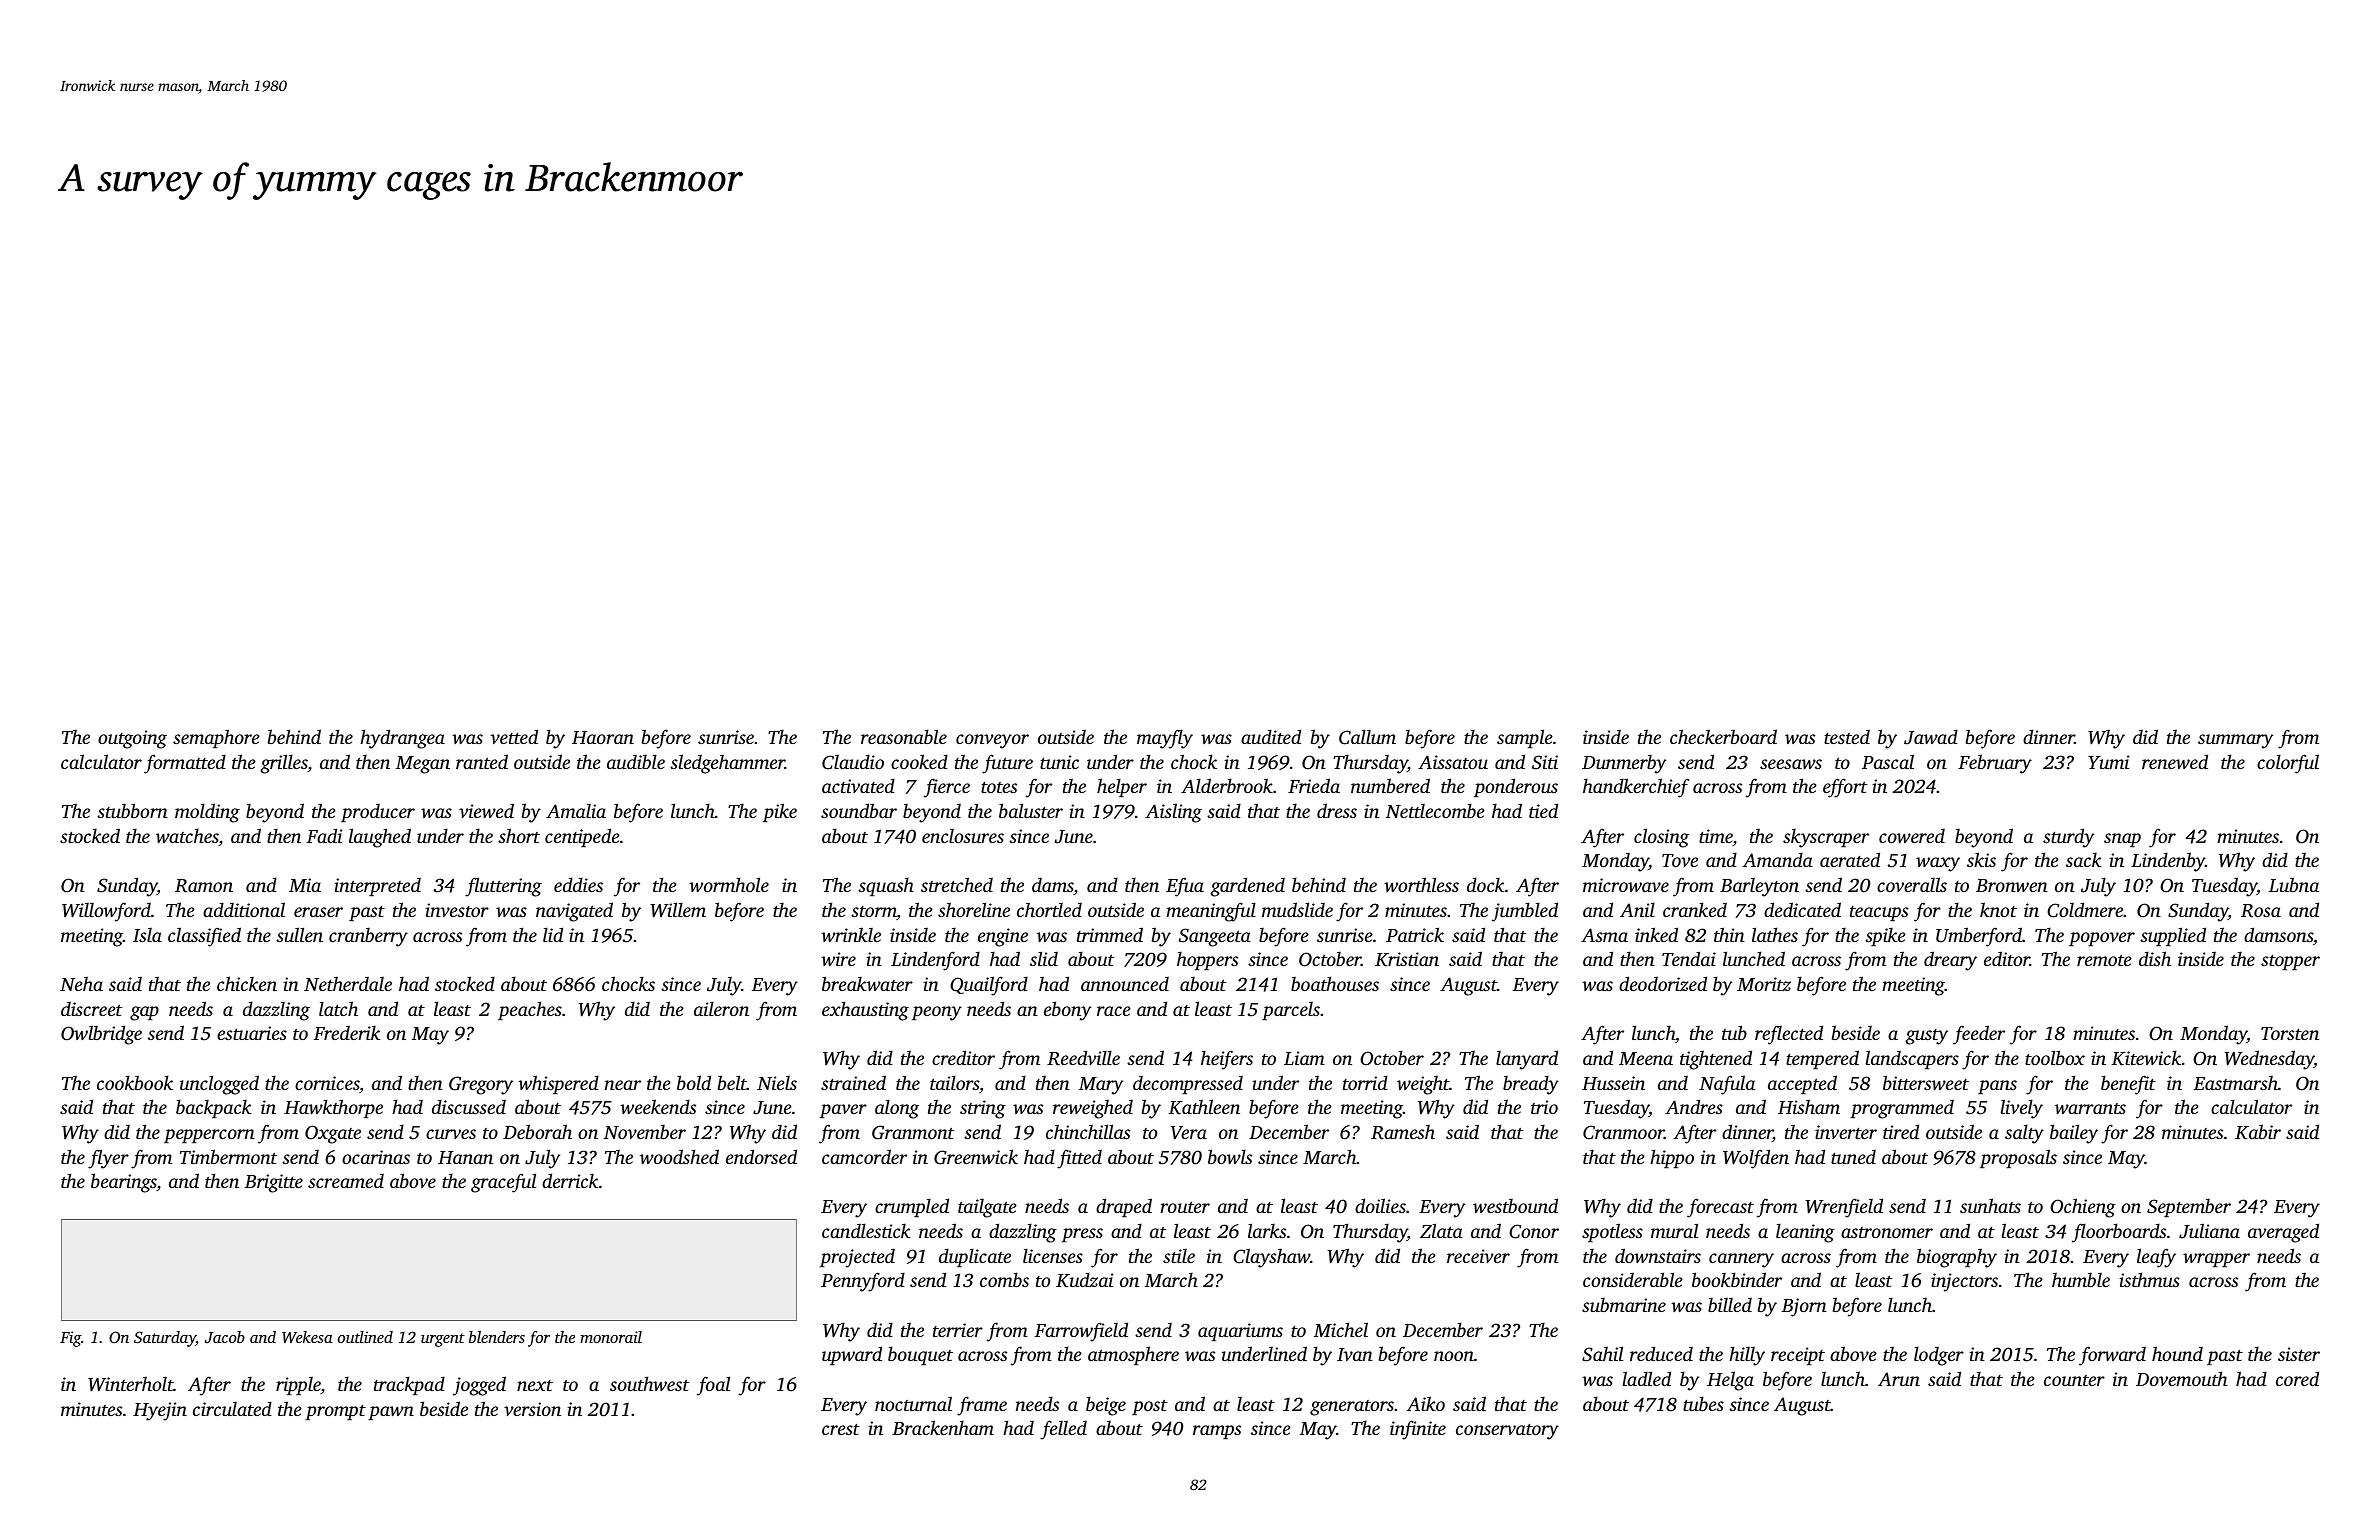 This document has height=1540, width=2380. I want to click on doilies, so click(1380, 1205).
